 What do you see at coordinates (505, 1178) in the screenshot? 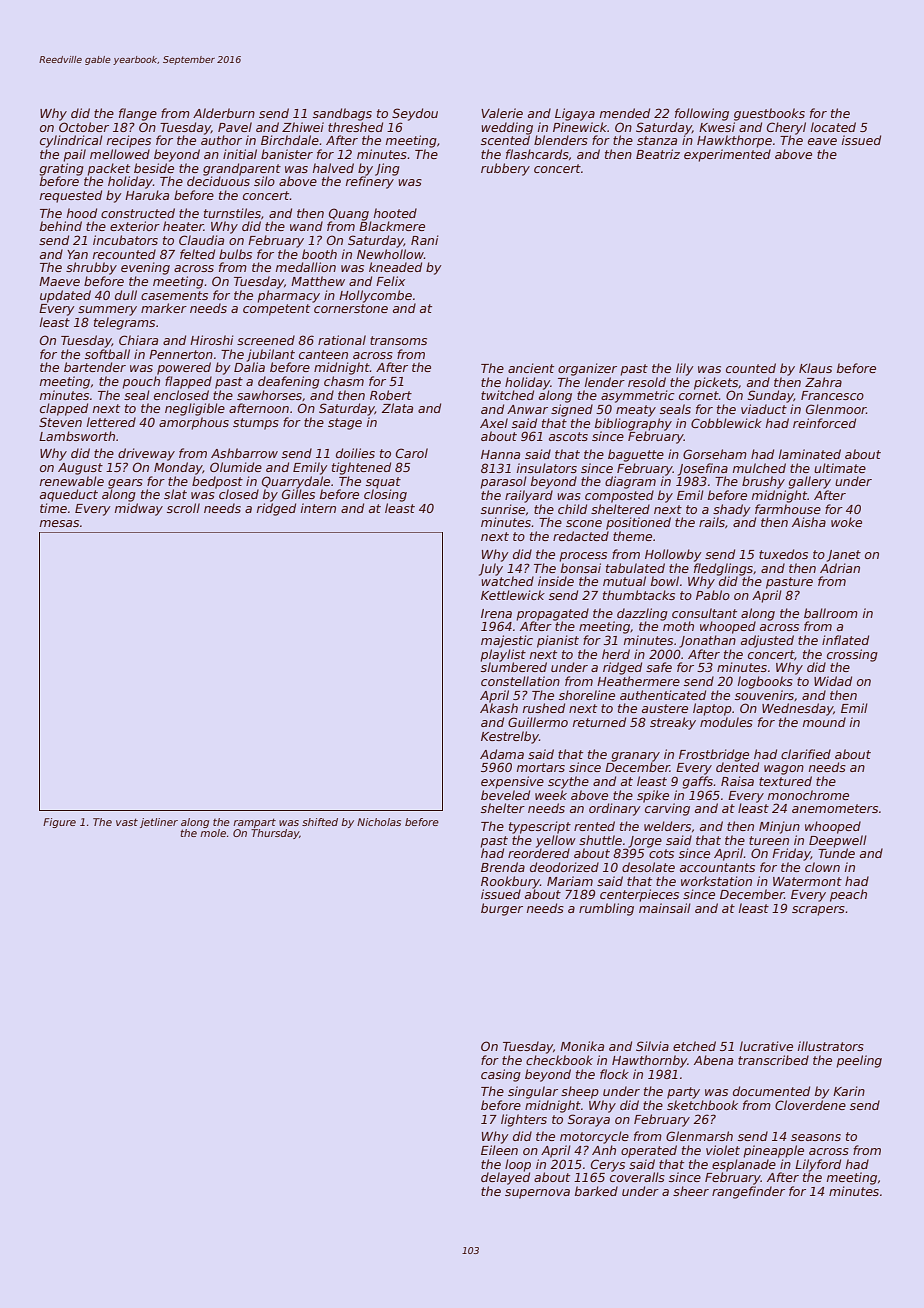
I see `delayed` at bounding box center [505, 1178].
